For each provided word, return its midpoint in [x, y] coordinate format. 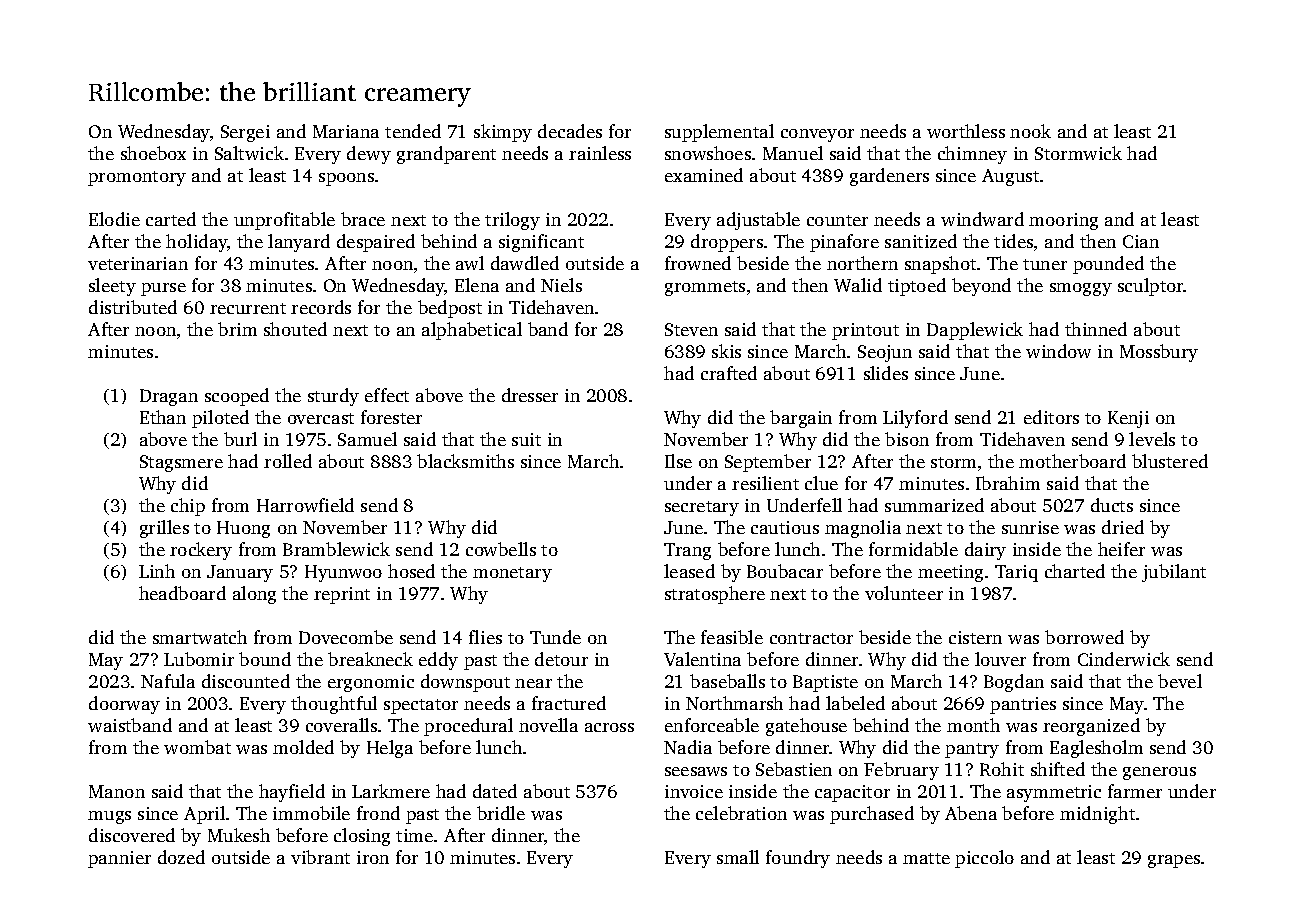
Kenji [1128, 419]
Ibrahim [1008, 483]
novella [548, 725]
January [240, 573]
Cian [1141, 241]
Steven [691, 329]
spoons [346, 179]
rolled [288, 461]
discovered [132, 835]
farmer [1135, 791]
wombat [197, 747]
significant [541, 243]
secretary [702, 508]
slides [886, 373]
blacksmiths [465, 461]
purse [163, 289]
